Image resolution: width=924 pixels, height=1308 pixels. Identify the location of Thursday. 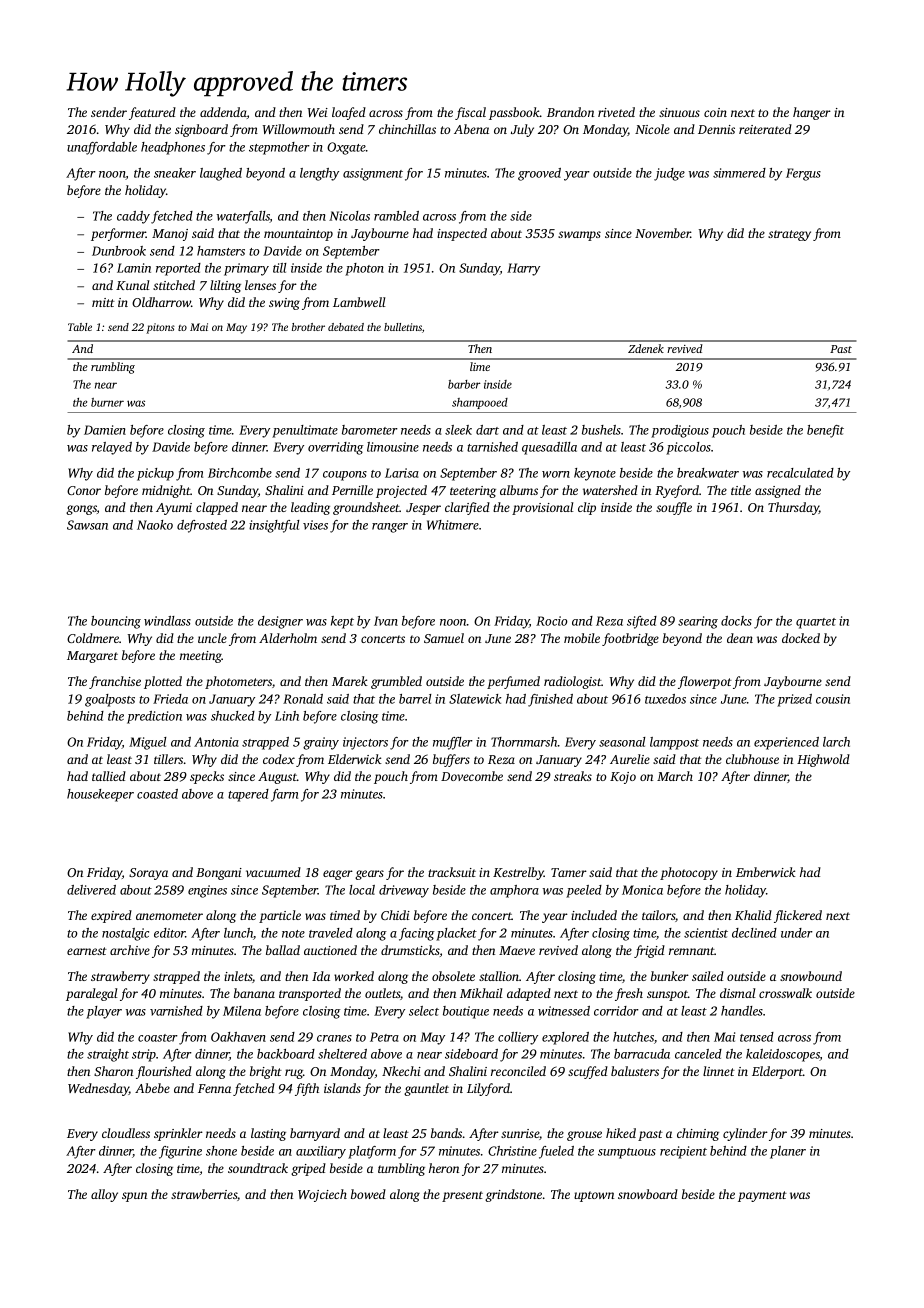
(793, 508).
